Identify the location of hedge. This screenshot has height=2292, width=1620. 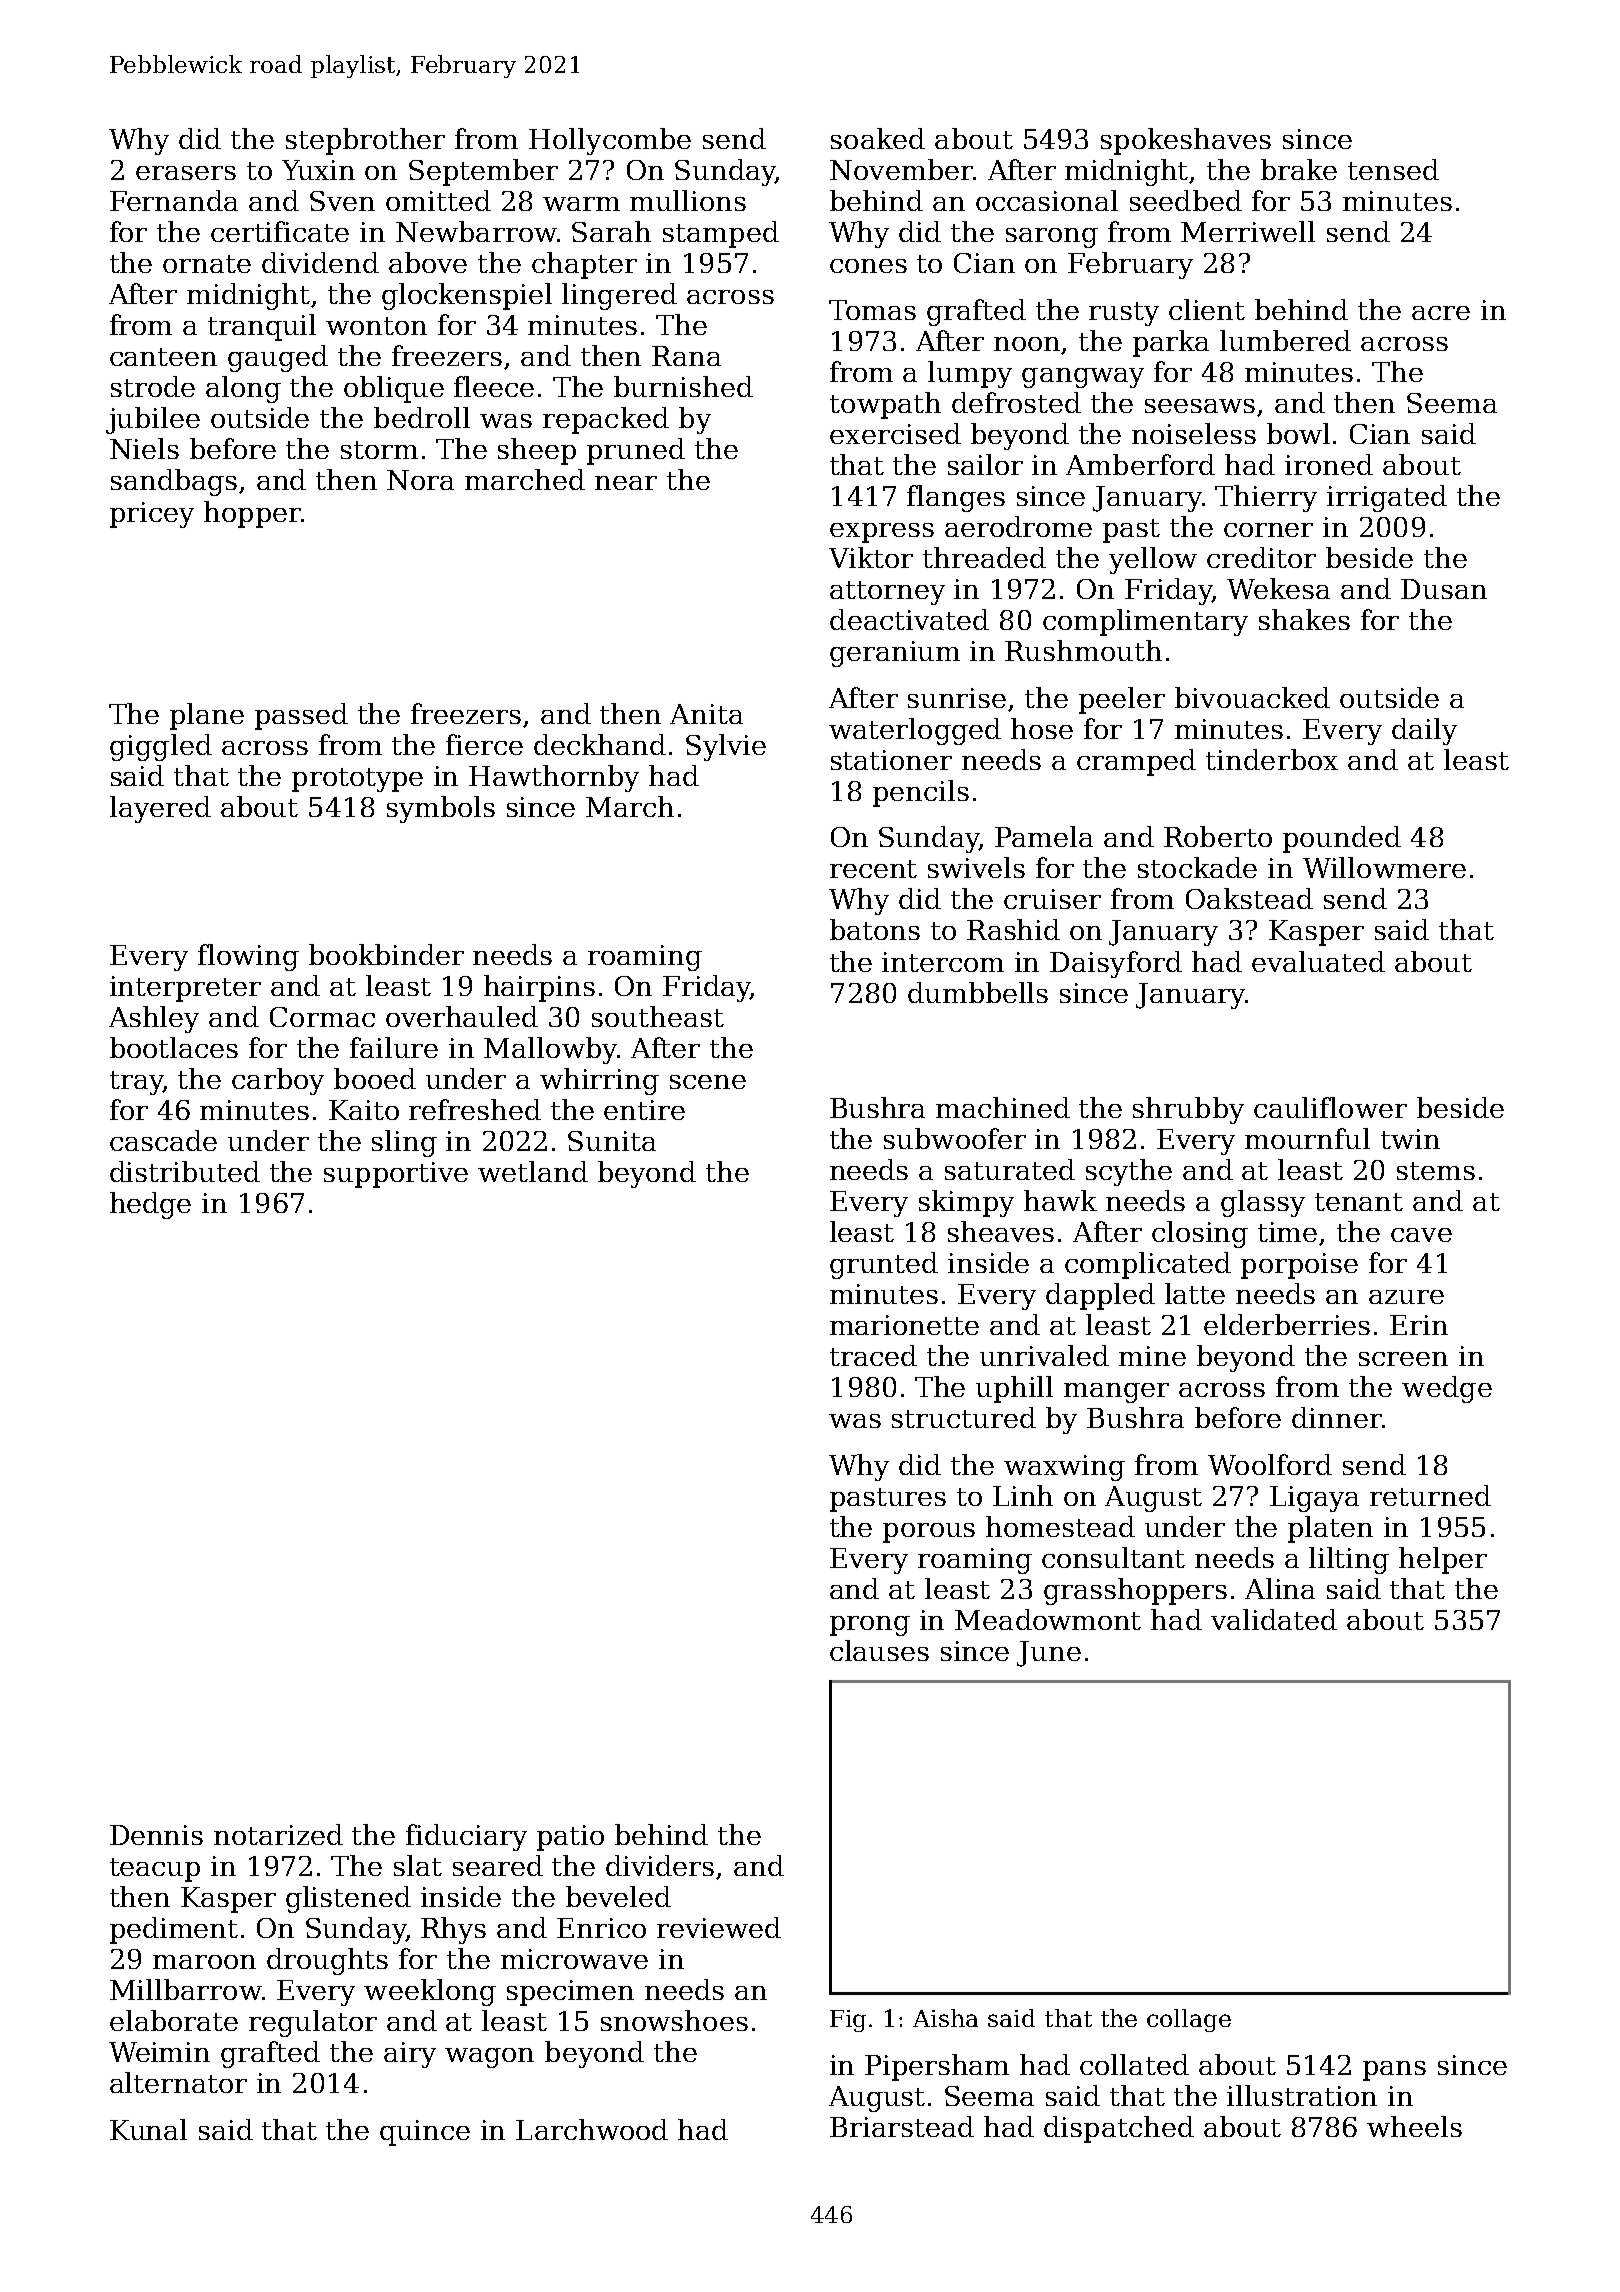
(150, 1205).
